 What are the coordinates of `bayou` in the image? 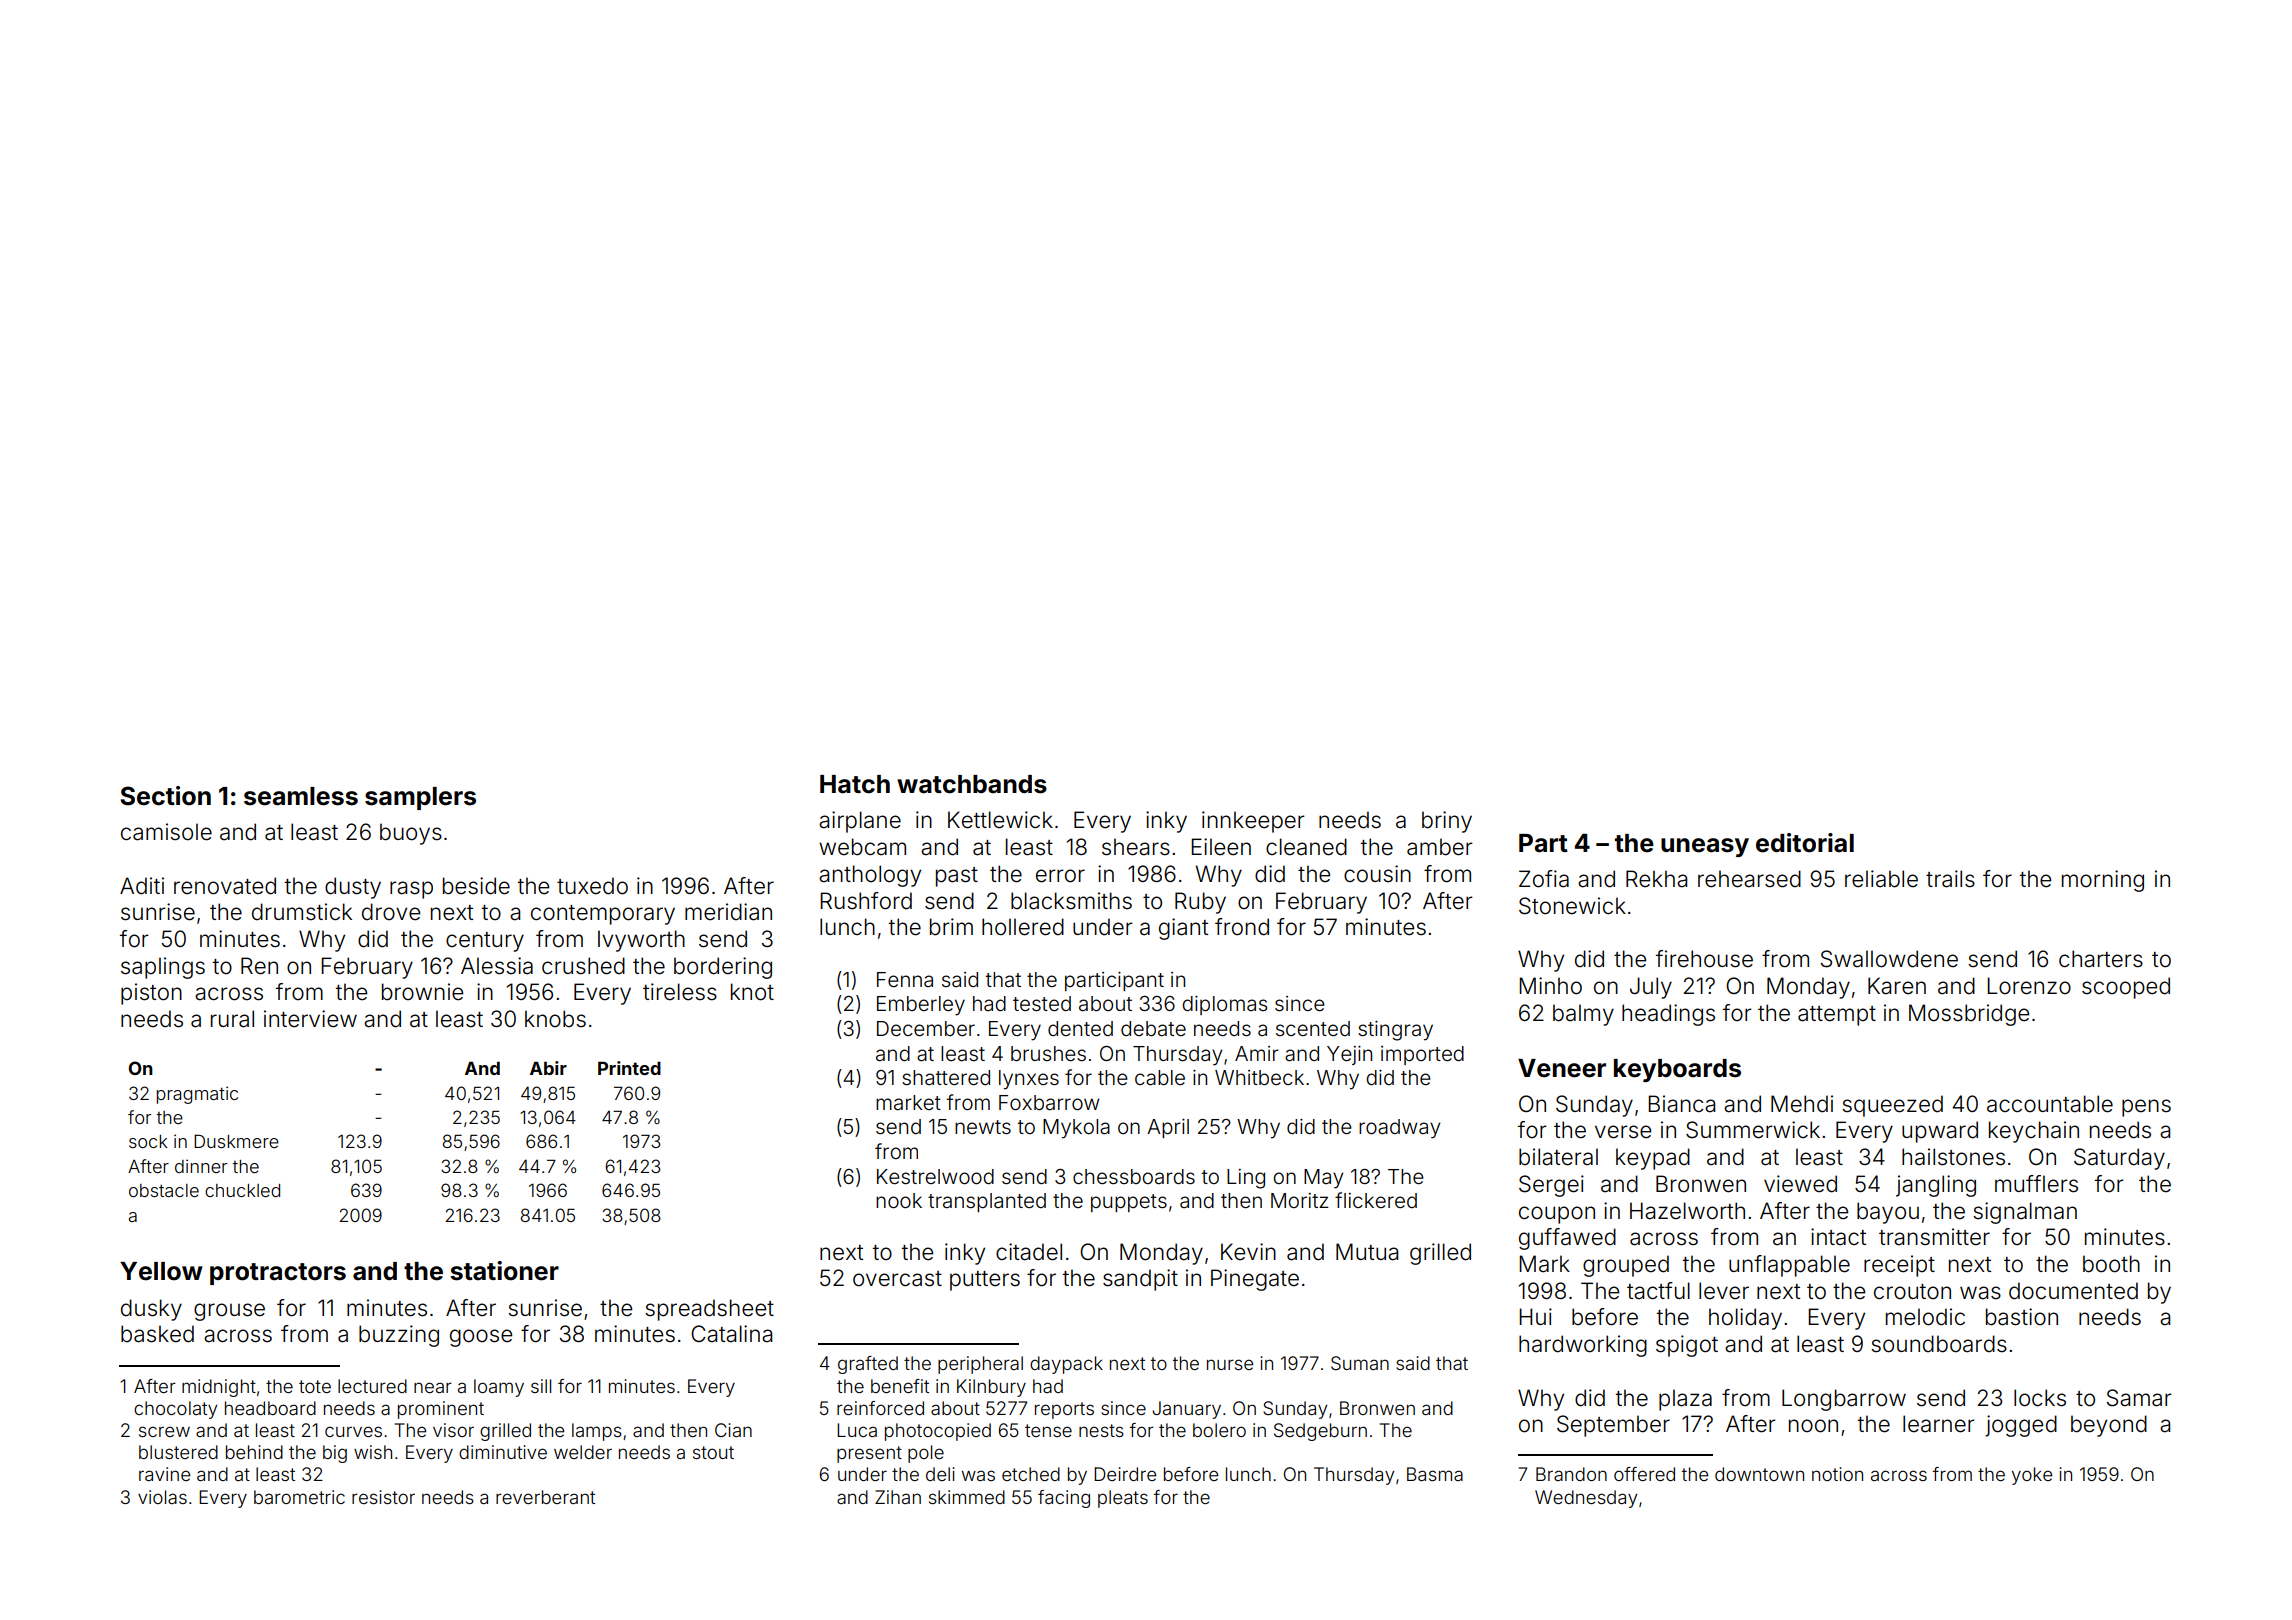 It's located at (1888, 1213).
